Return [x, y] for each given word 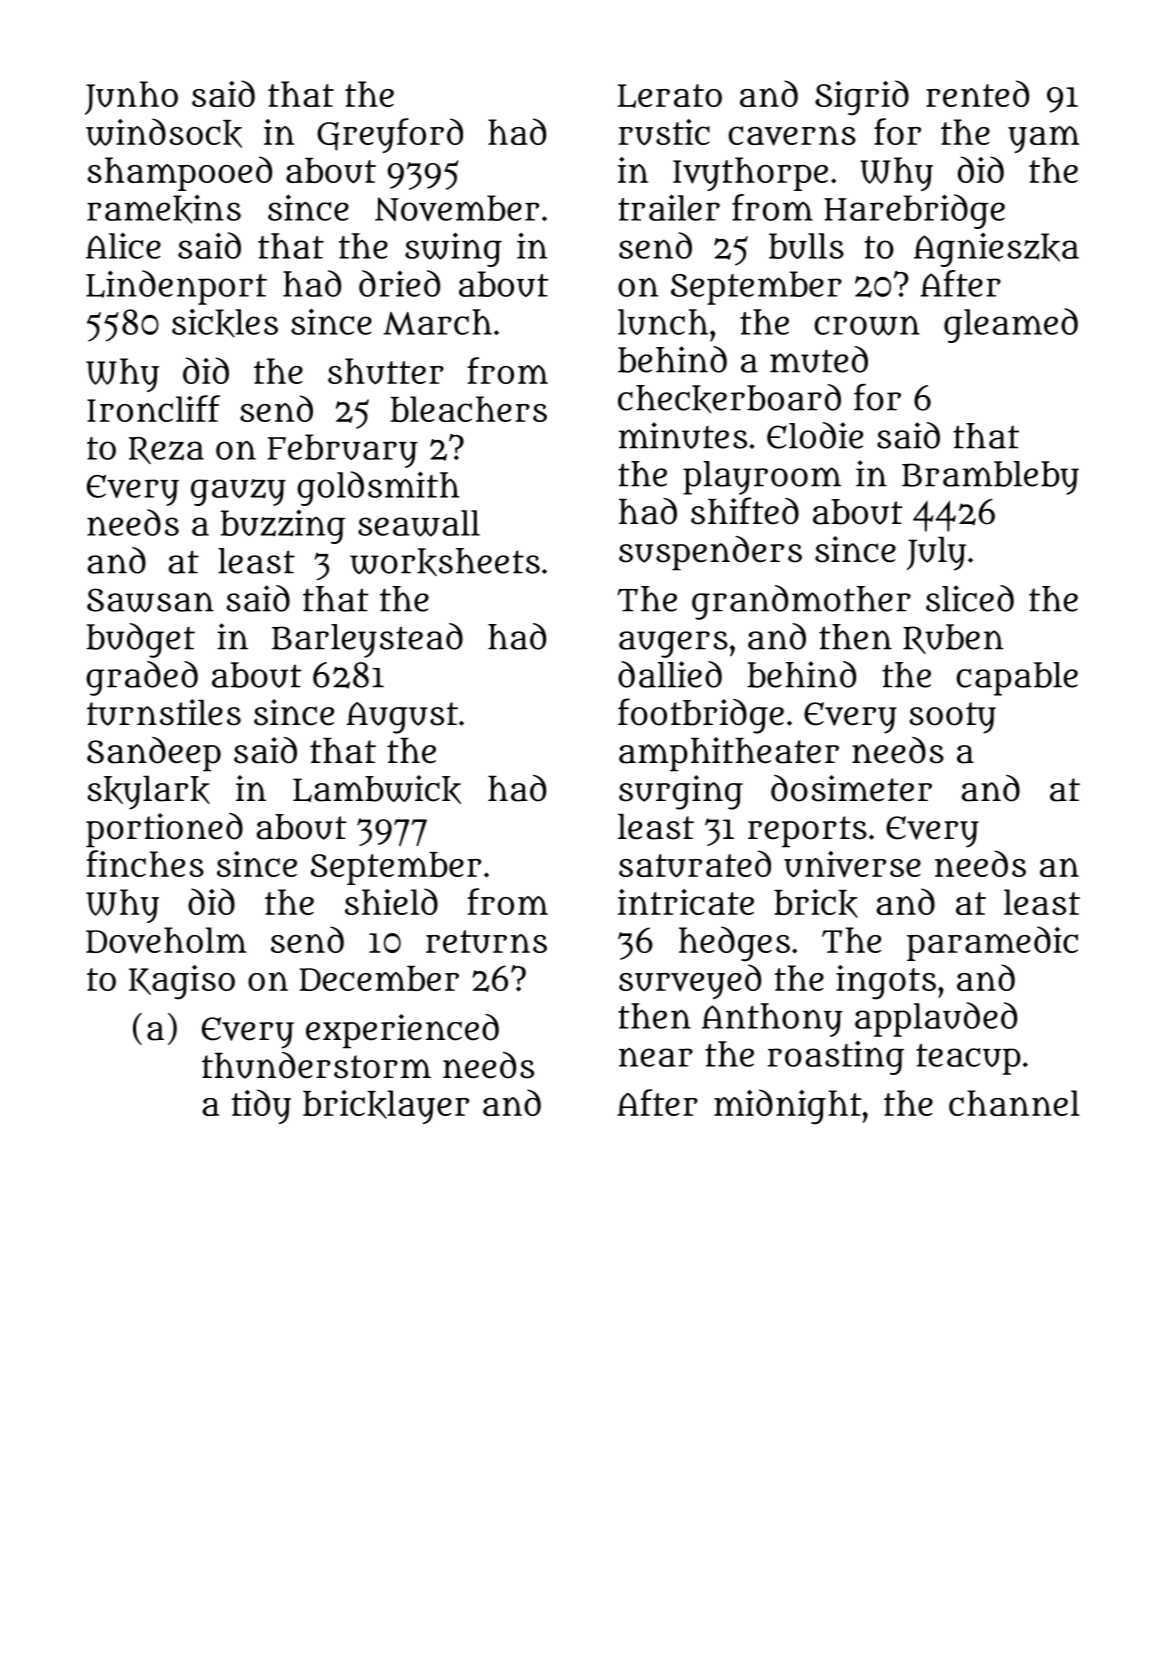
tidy [261, 1106]
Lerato [670, 96]
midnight [787, 1107]
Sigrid [862, 98]
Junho [131, 98]
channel [1014, 1103]
